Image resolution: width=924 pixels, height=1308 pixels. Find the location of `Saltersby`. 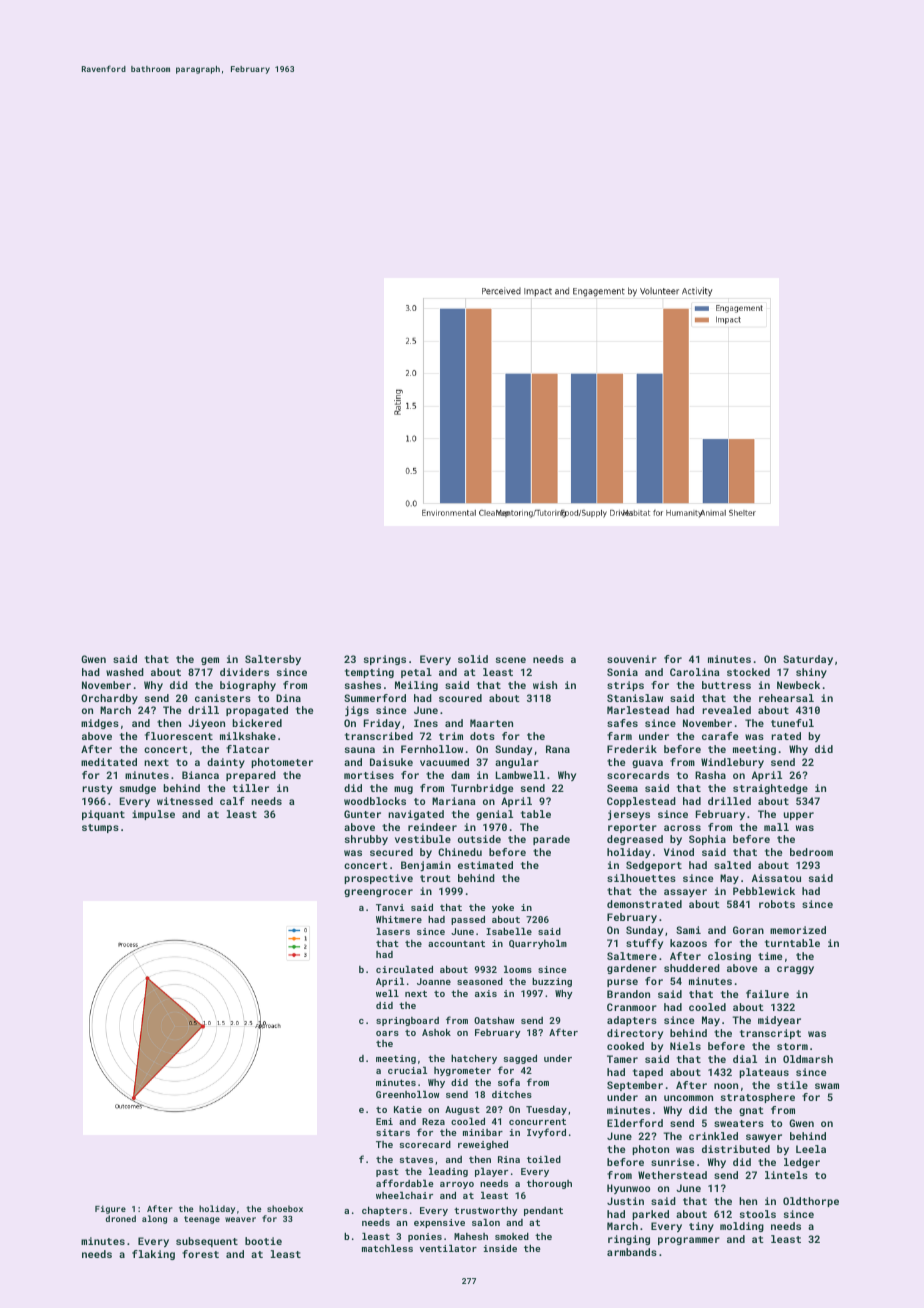

Saltersby is located at coordinates (273, 660).
